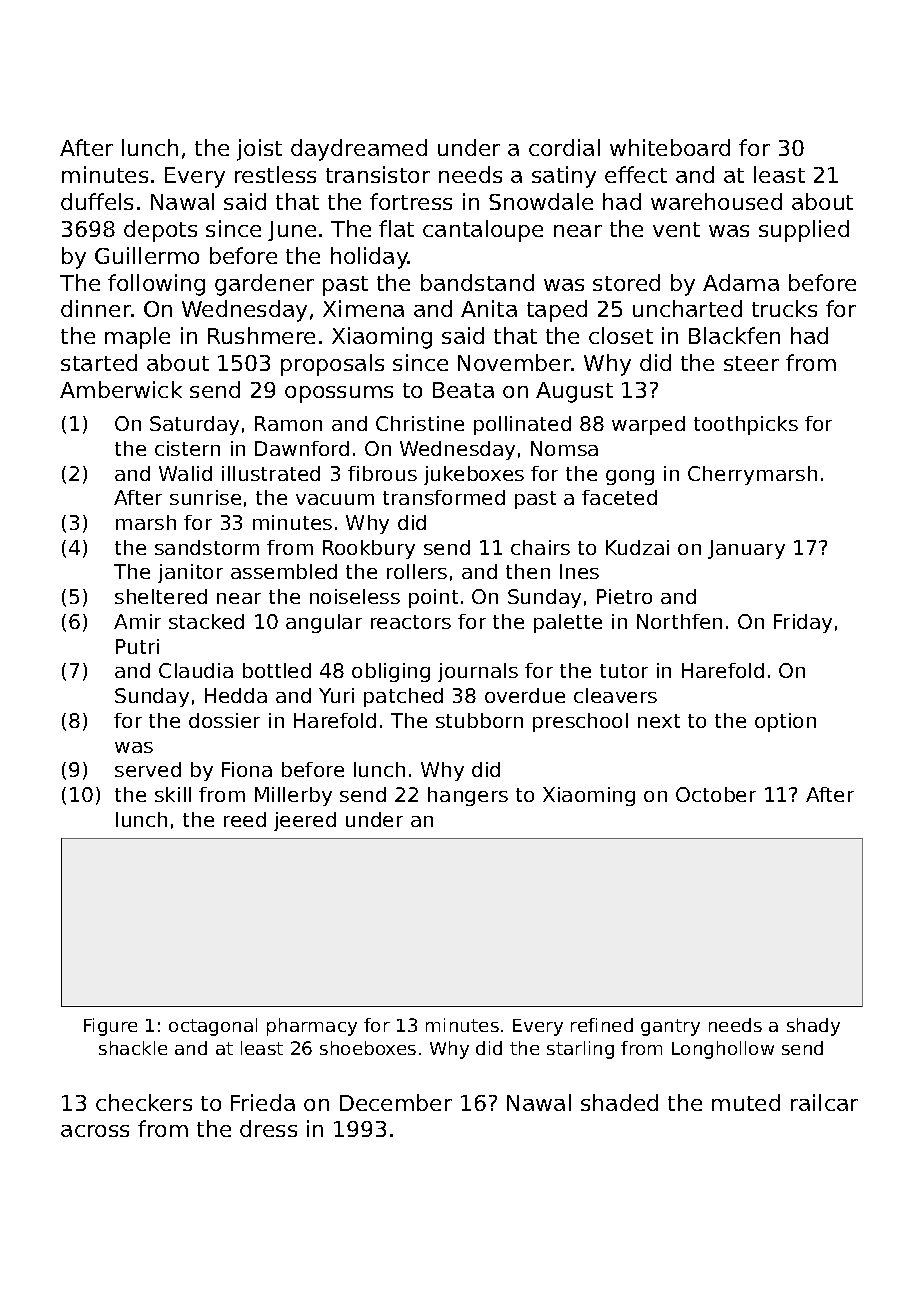  Describe the element at coordinates (268, 1128) in the document. I see `dress` at that location.
